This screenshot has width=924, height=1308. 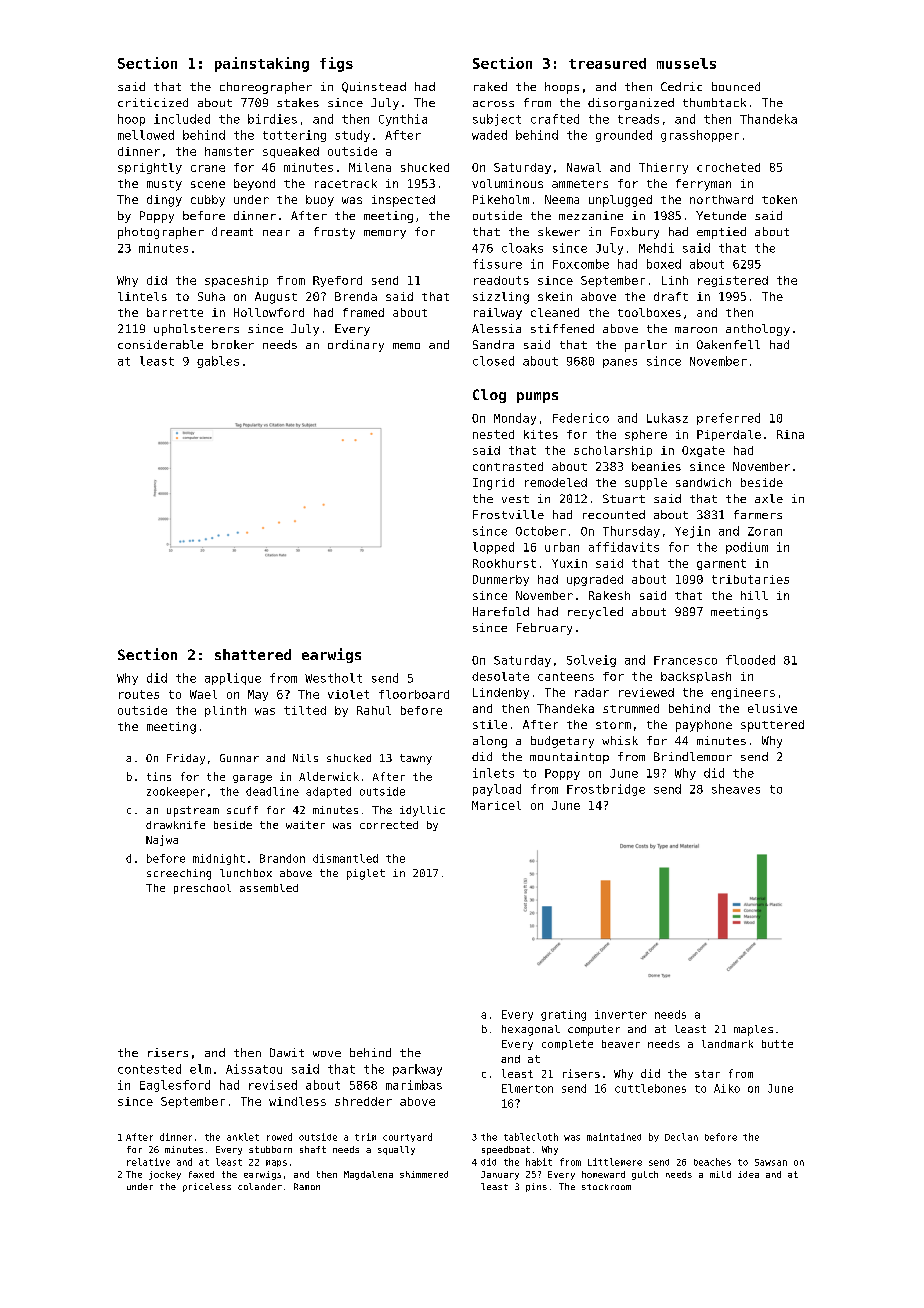 I want to click on mussels, so click(x=686, y=63).
